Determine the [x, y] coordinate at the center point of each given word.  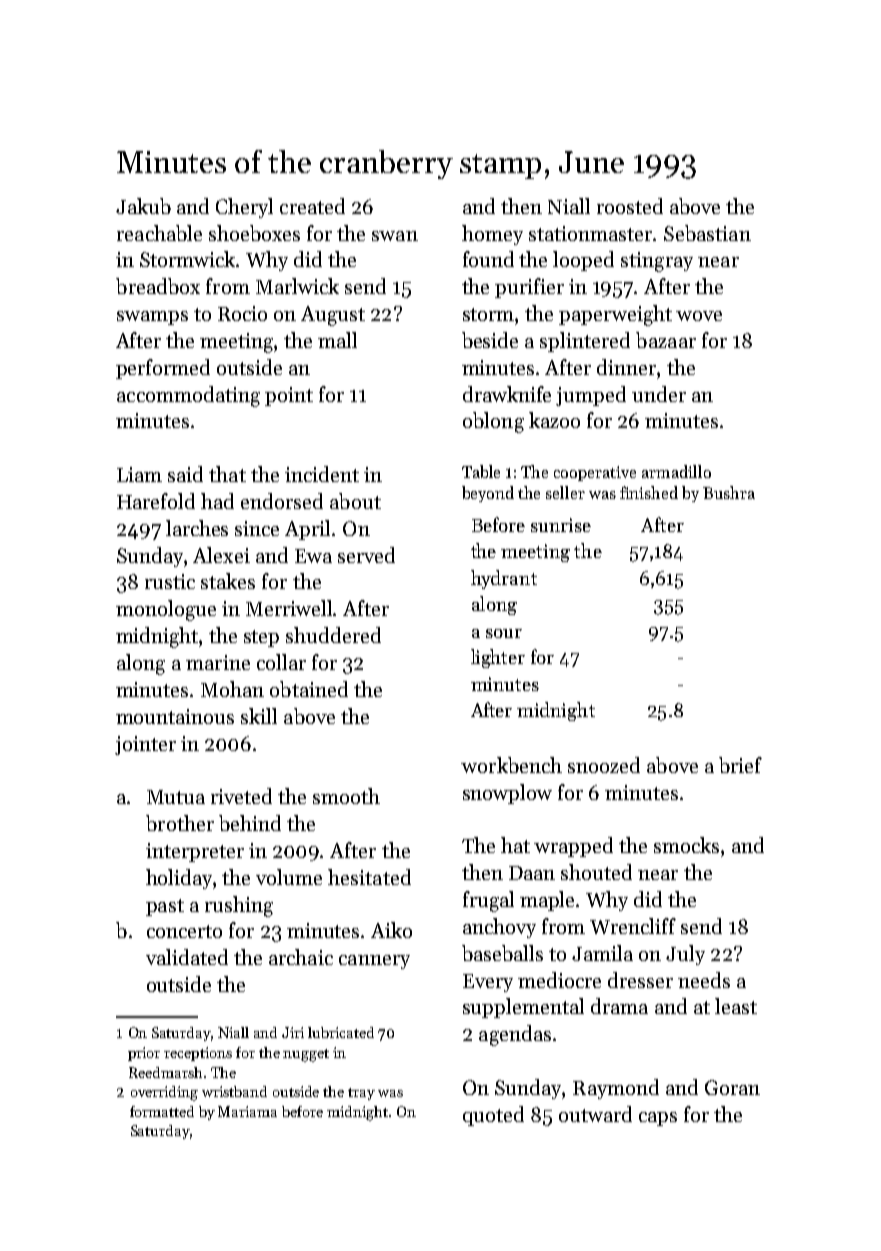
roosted [630, 206]
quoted [493, 1116]
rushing [239, 906]
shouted [596, 872]
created [312, 206]
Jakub [143, 206]
